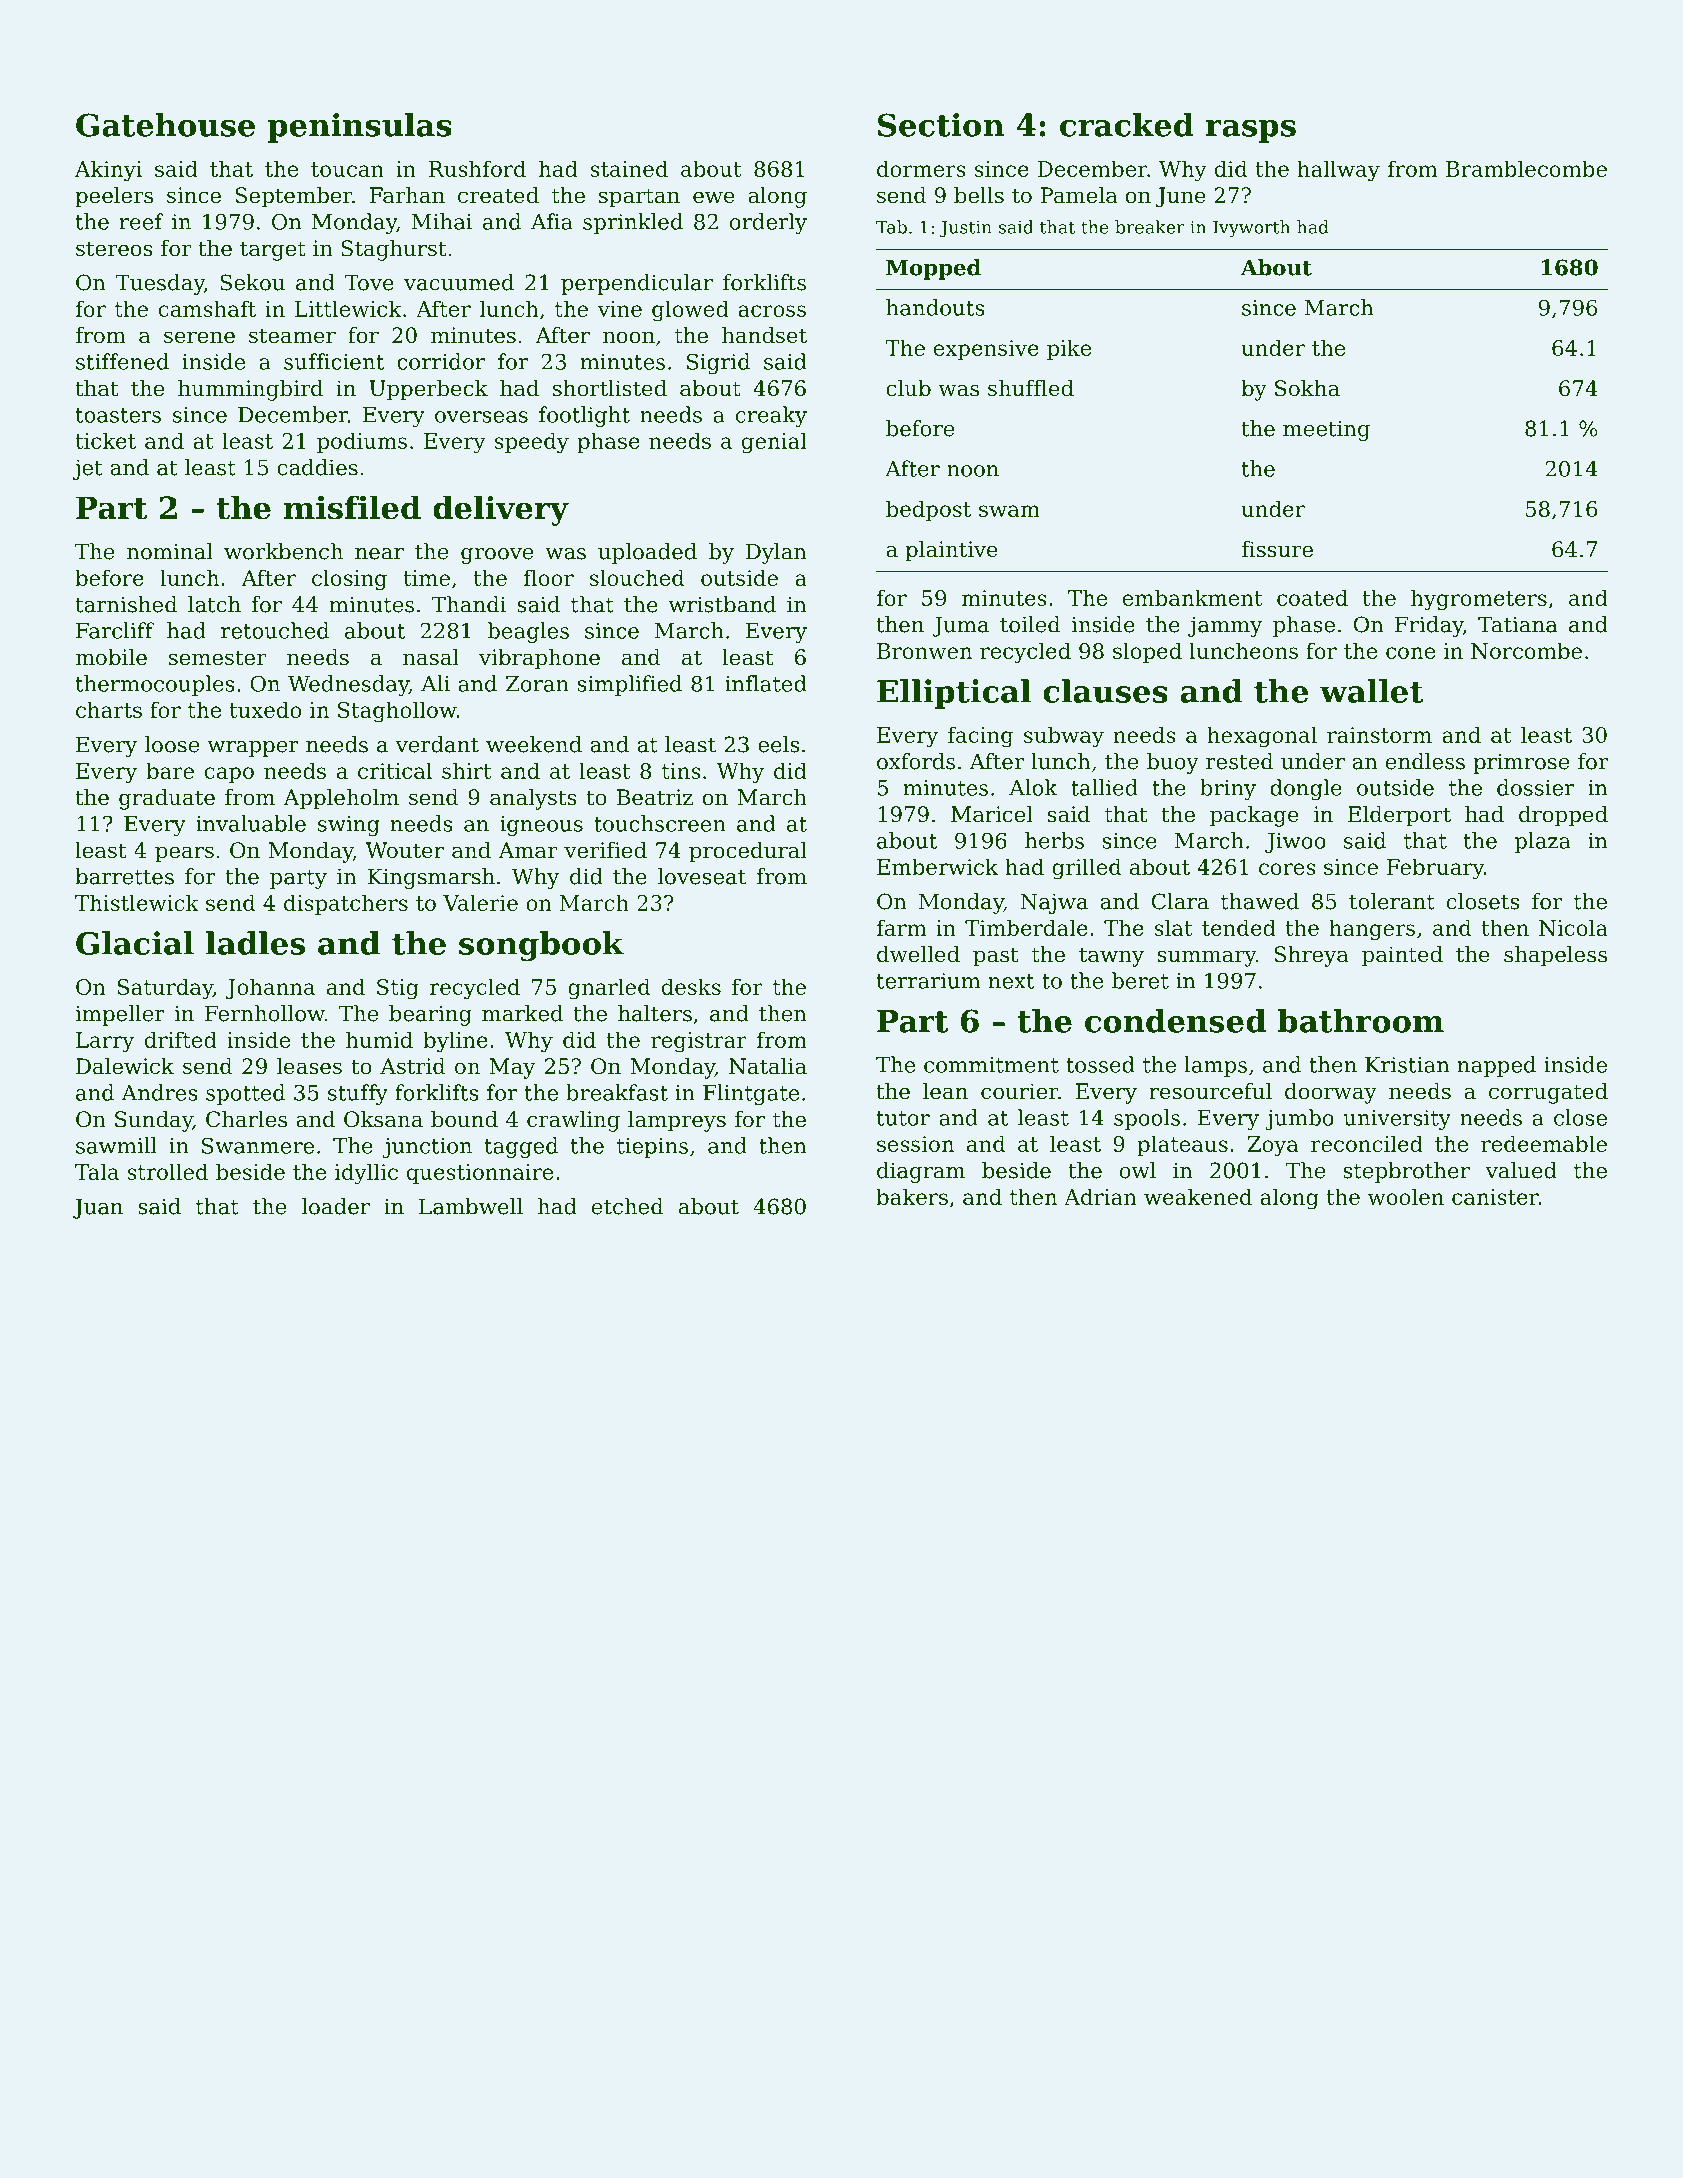 The image size is (1683, 2178). What do you see at coordinates (699, 1042) in the page?
I see `registrar` at bounding box center [699, 1042].
